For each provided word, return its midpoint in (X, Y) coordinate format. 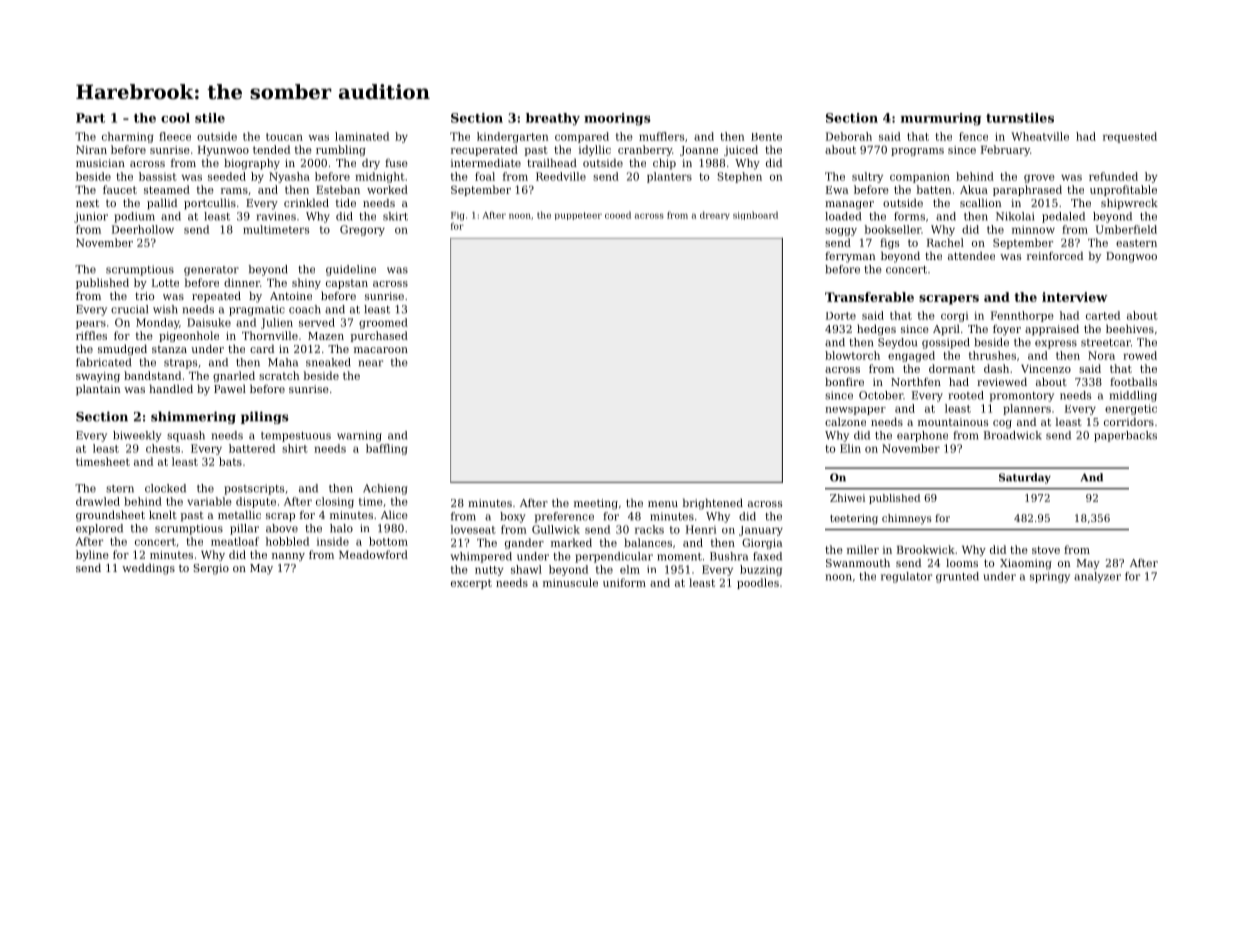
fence (973, 136)
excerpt (471, 584)
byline (92, 555)
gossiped (946, 343)
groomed (383, 323)
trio (144, 296)
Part (90, 118)
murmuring (941, 119)
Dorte (841, 316)
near (371, 363)
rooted (966, 395)
